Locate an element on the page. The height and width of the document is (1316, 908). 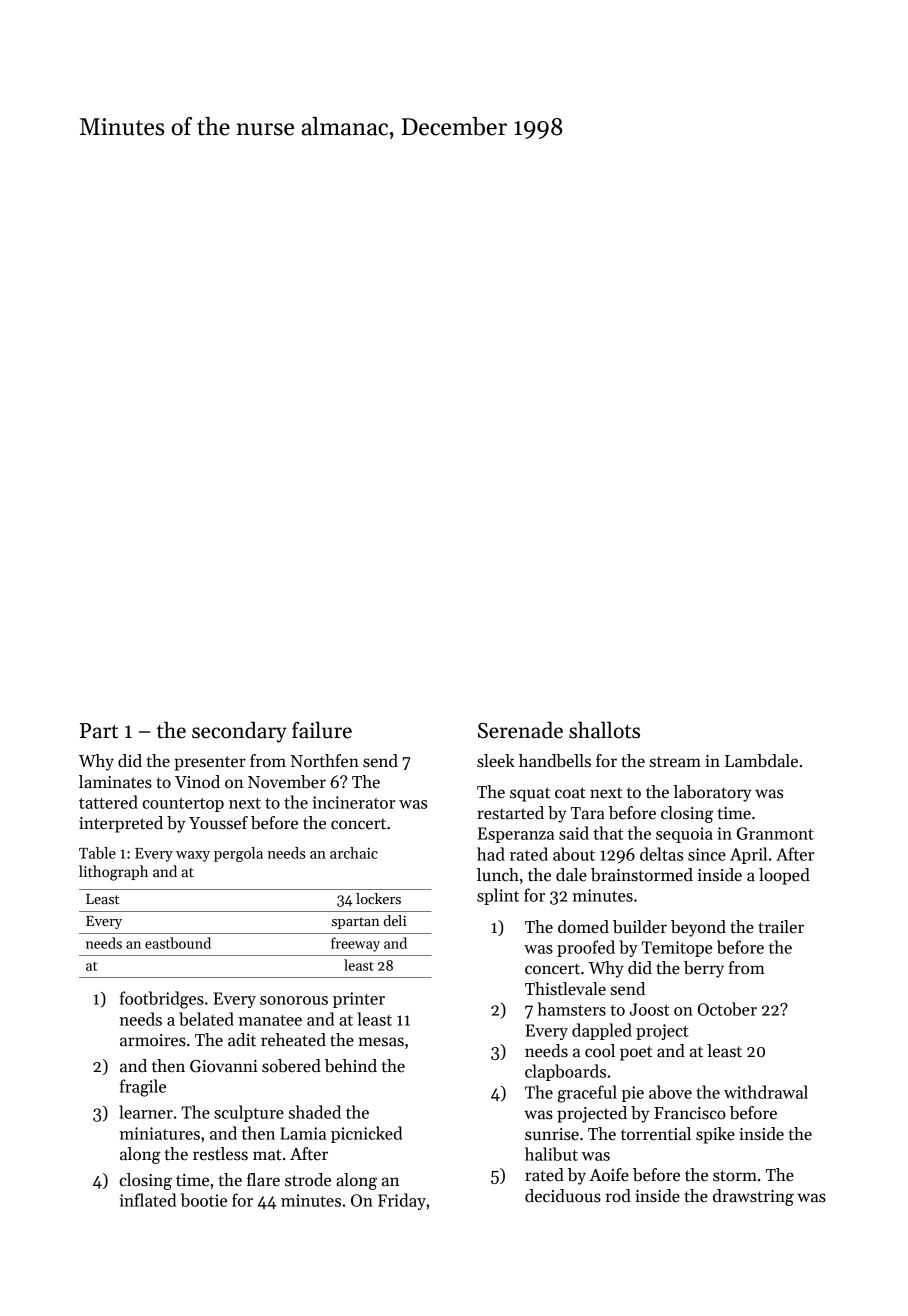
armoires is located at coordinates (153, 1040).
